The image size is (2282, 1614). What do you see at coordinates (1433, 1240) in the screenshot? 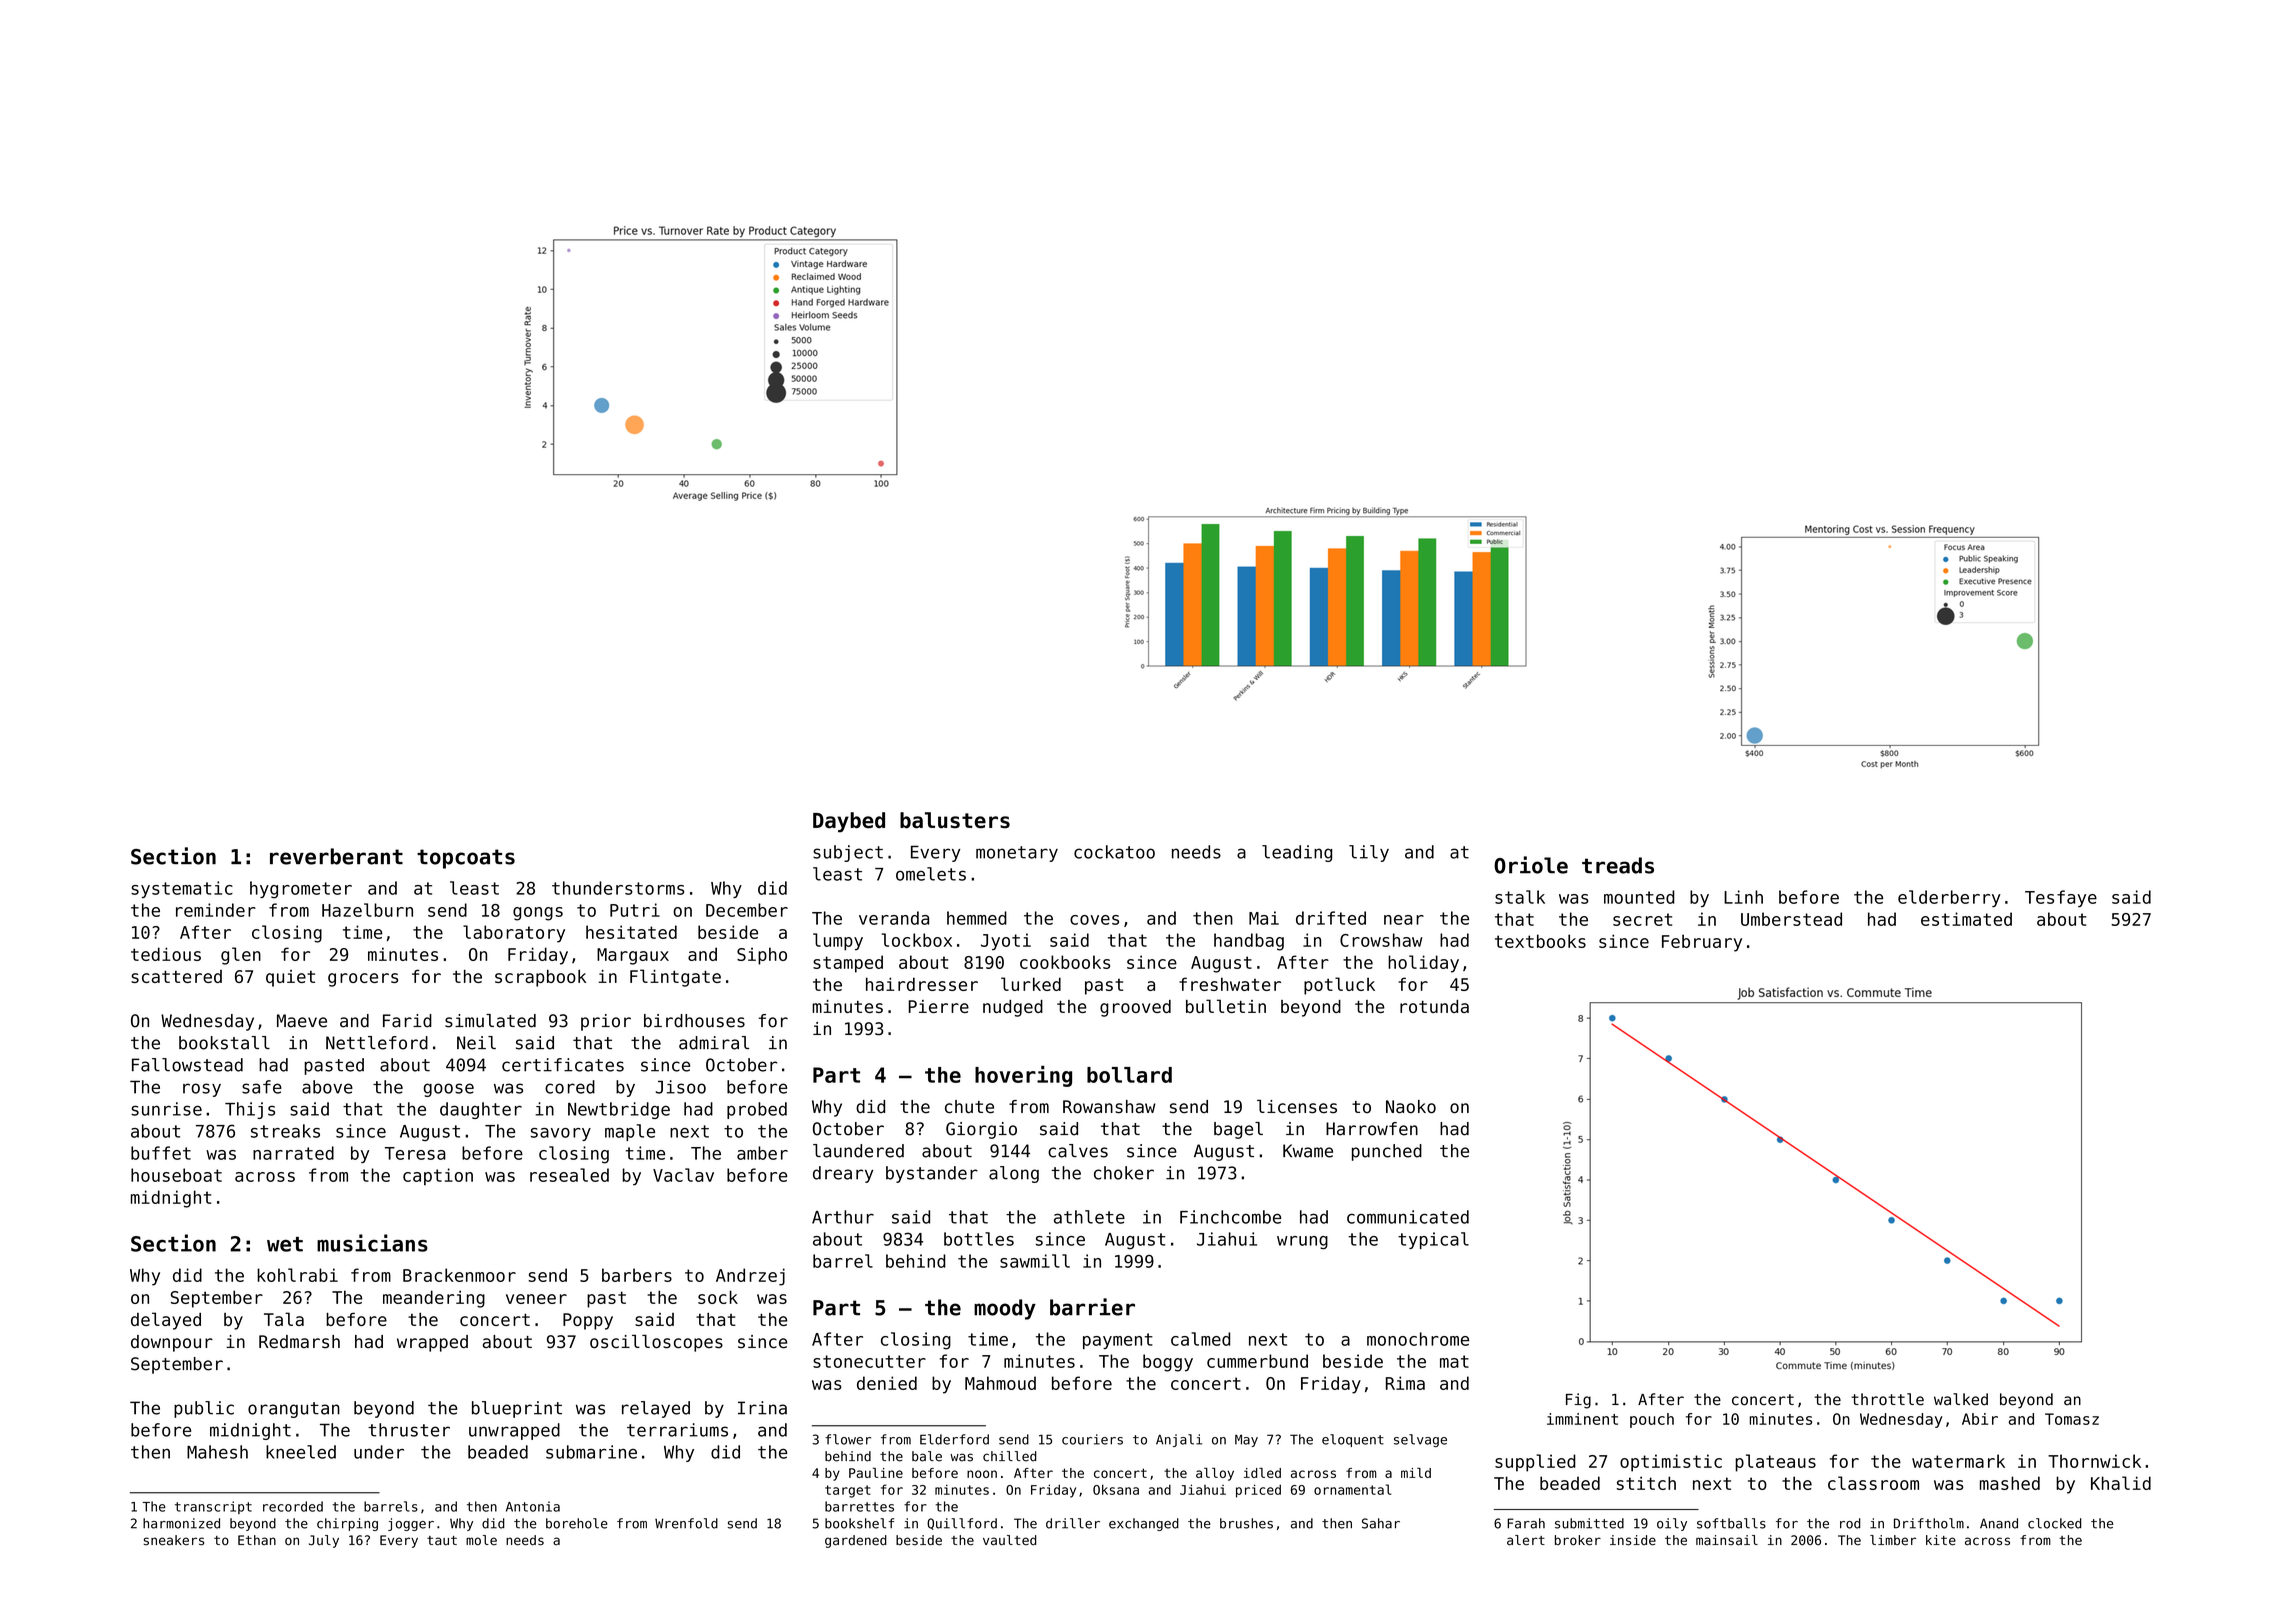
I see `typical` at bounding box center [1433, 1240].
